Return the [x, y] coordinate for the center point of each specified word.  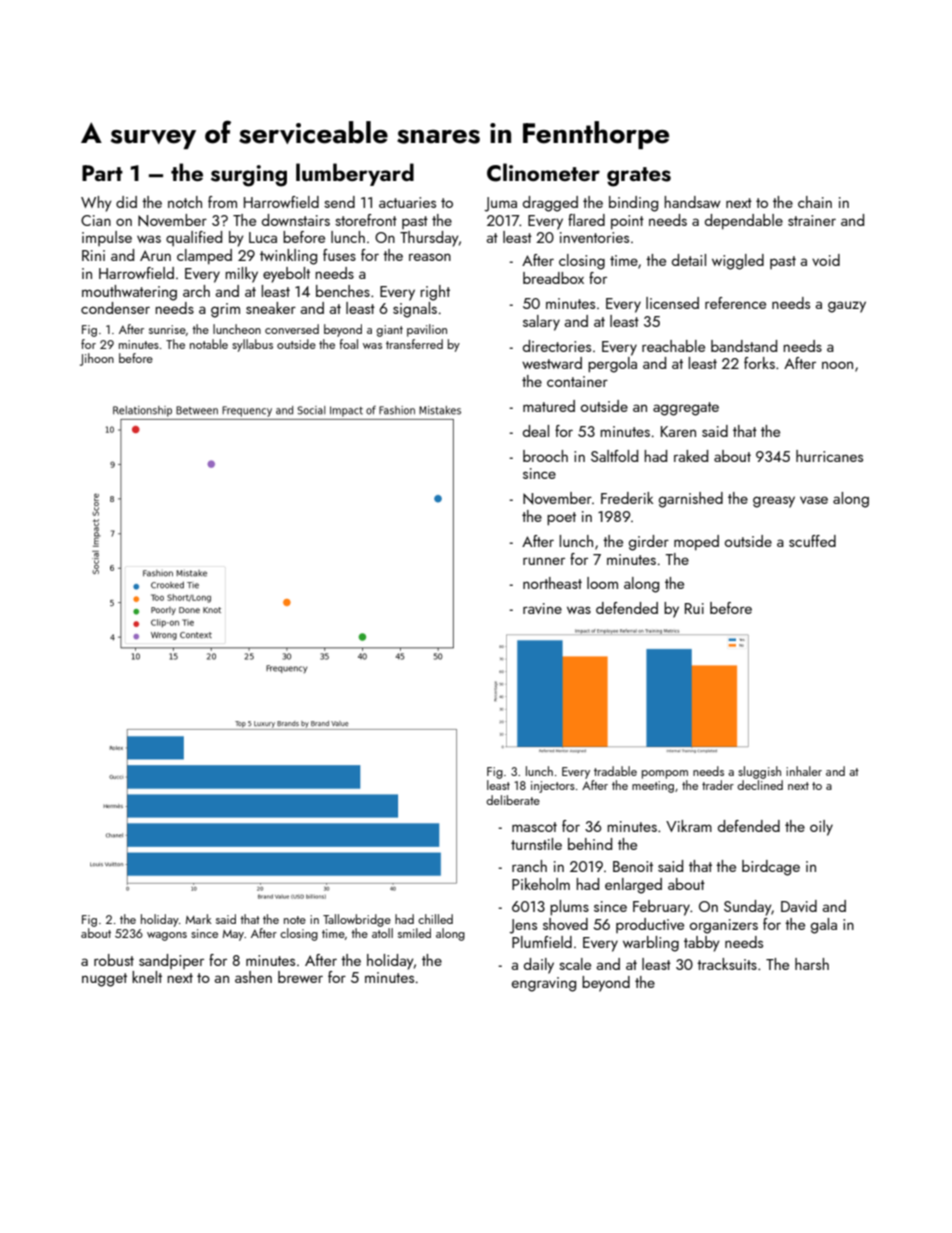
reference [735, 303]
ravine [542, 608]
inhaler [804, 771]
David [799, 906]
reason [430, 257]
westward [552, 363]
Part [102, 173]
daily [539, 966]
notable [209, 344]
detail [689, 260]
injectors [553, 787]
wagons [167, 936]
